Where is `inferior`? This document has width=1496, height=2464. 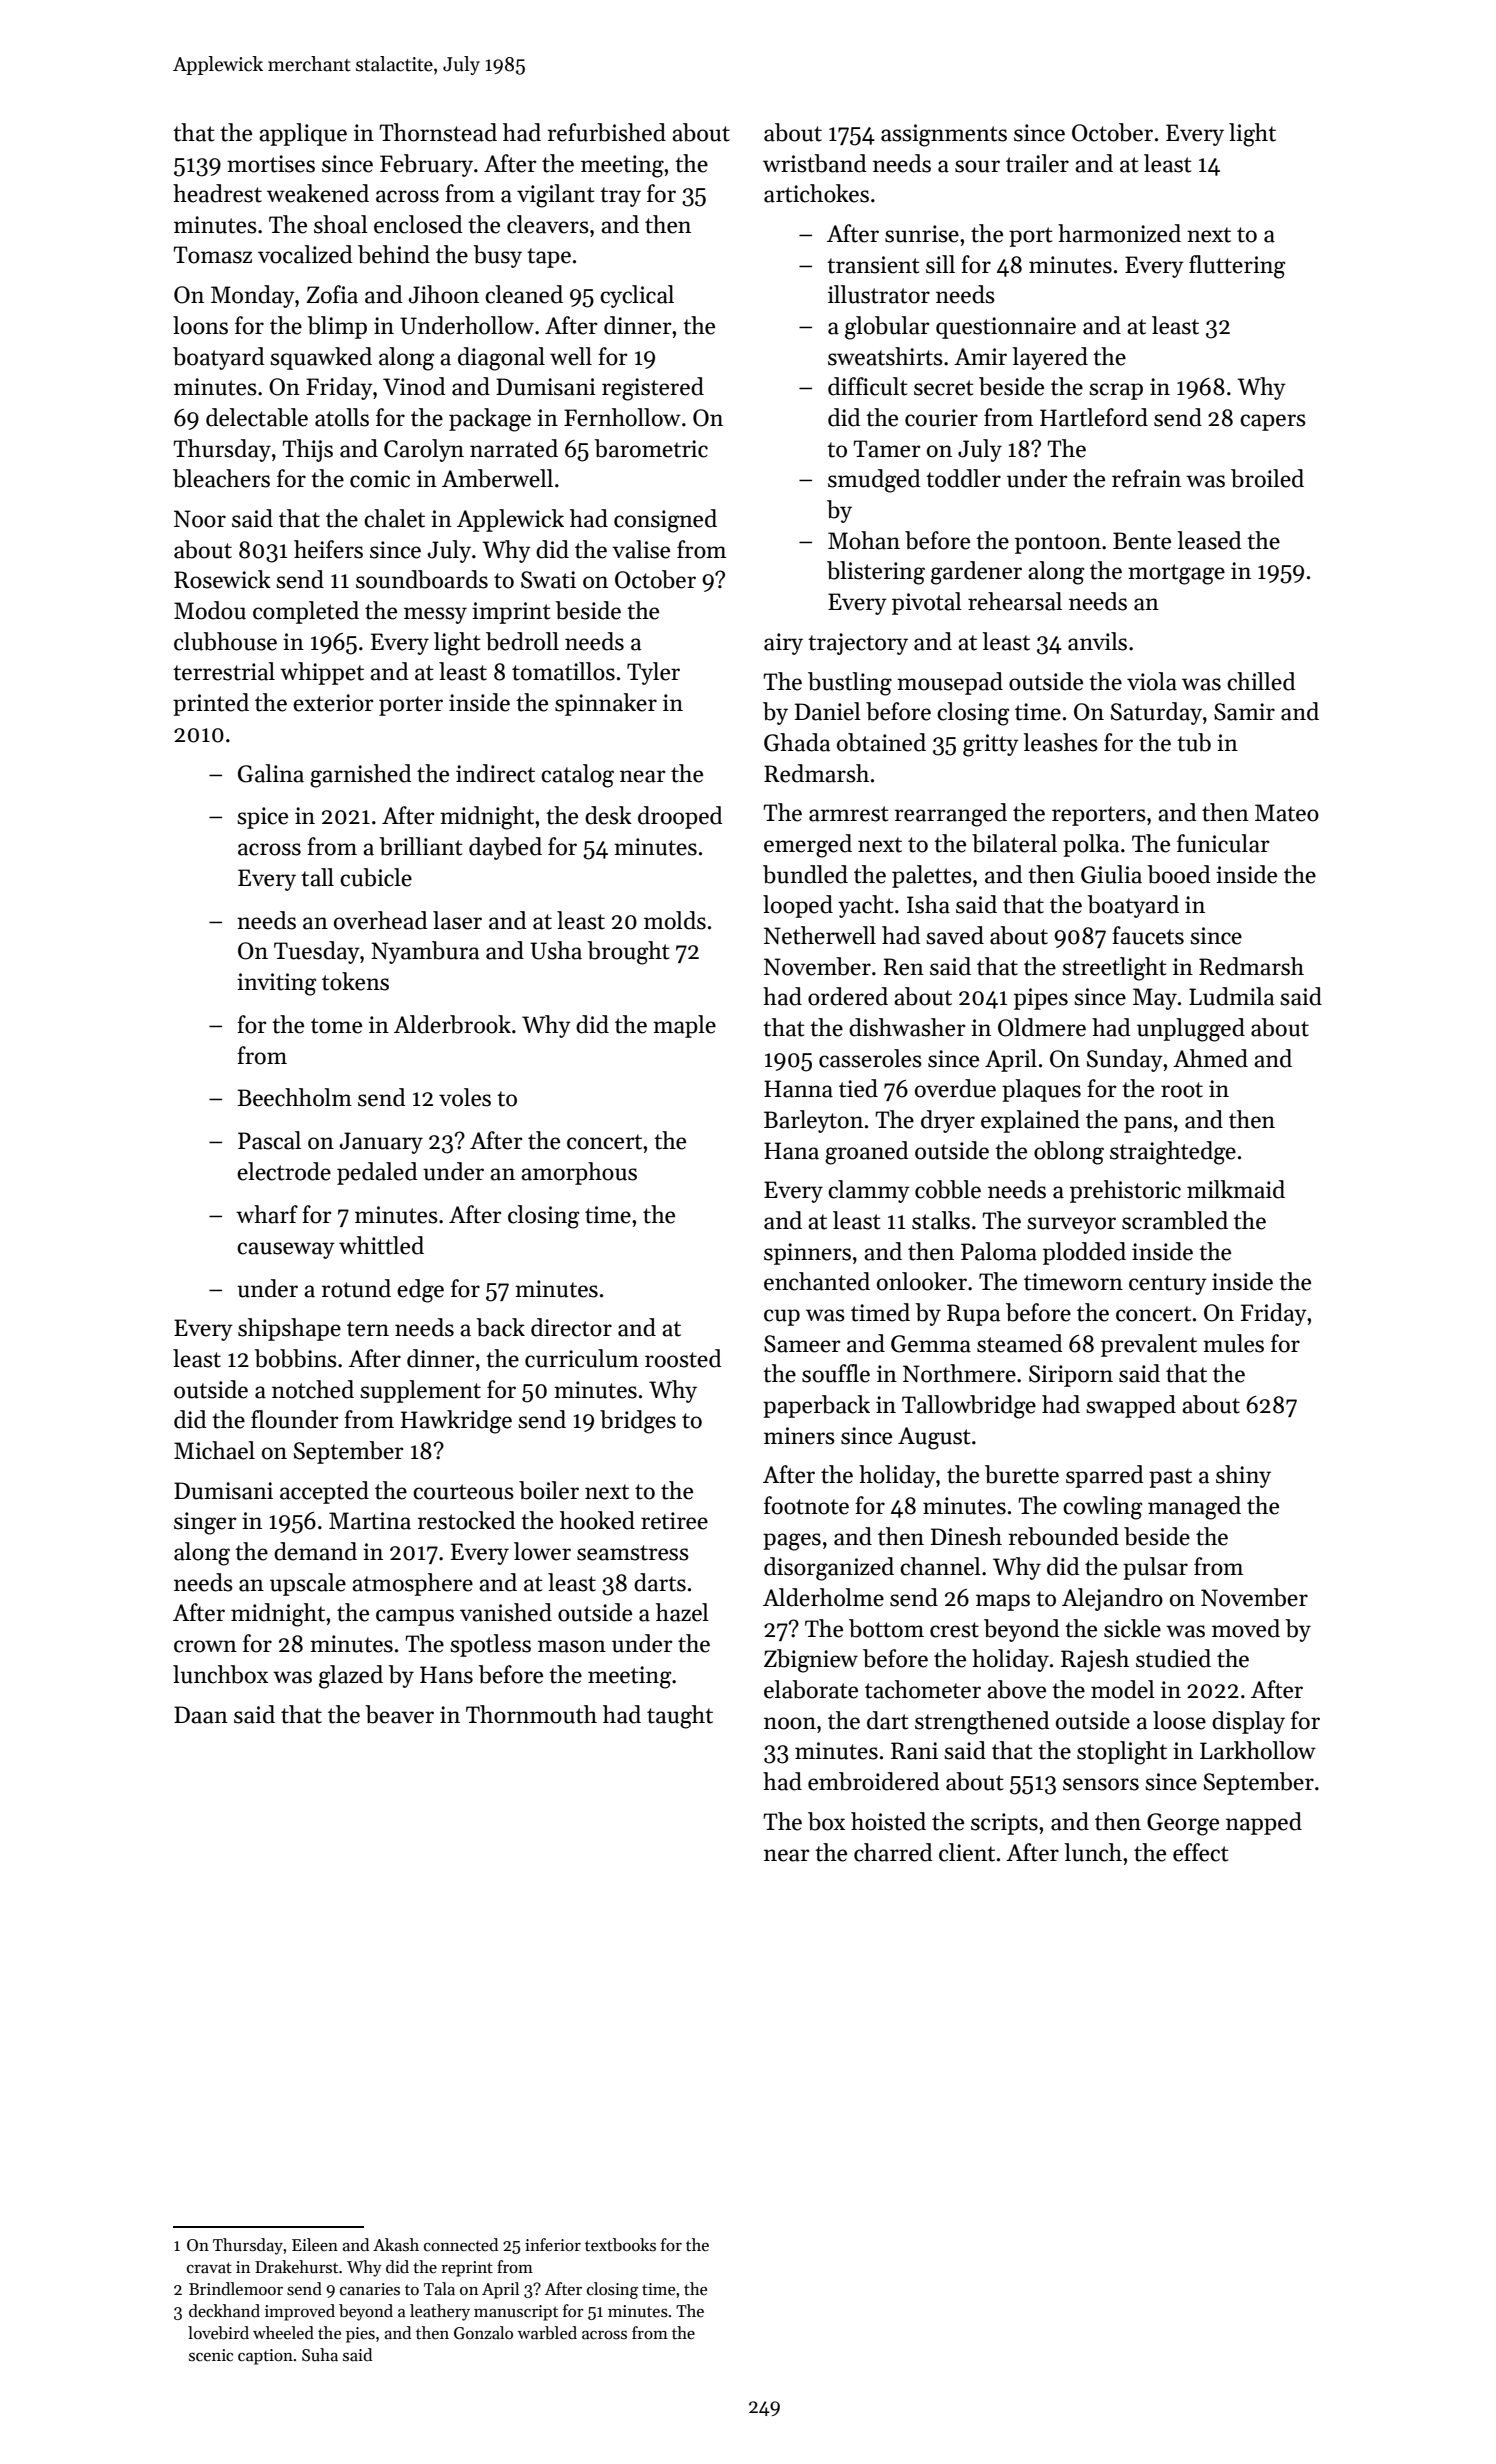 inferior is located at coordinates (553, 2245).
